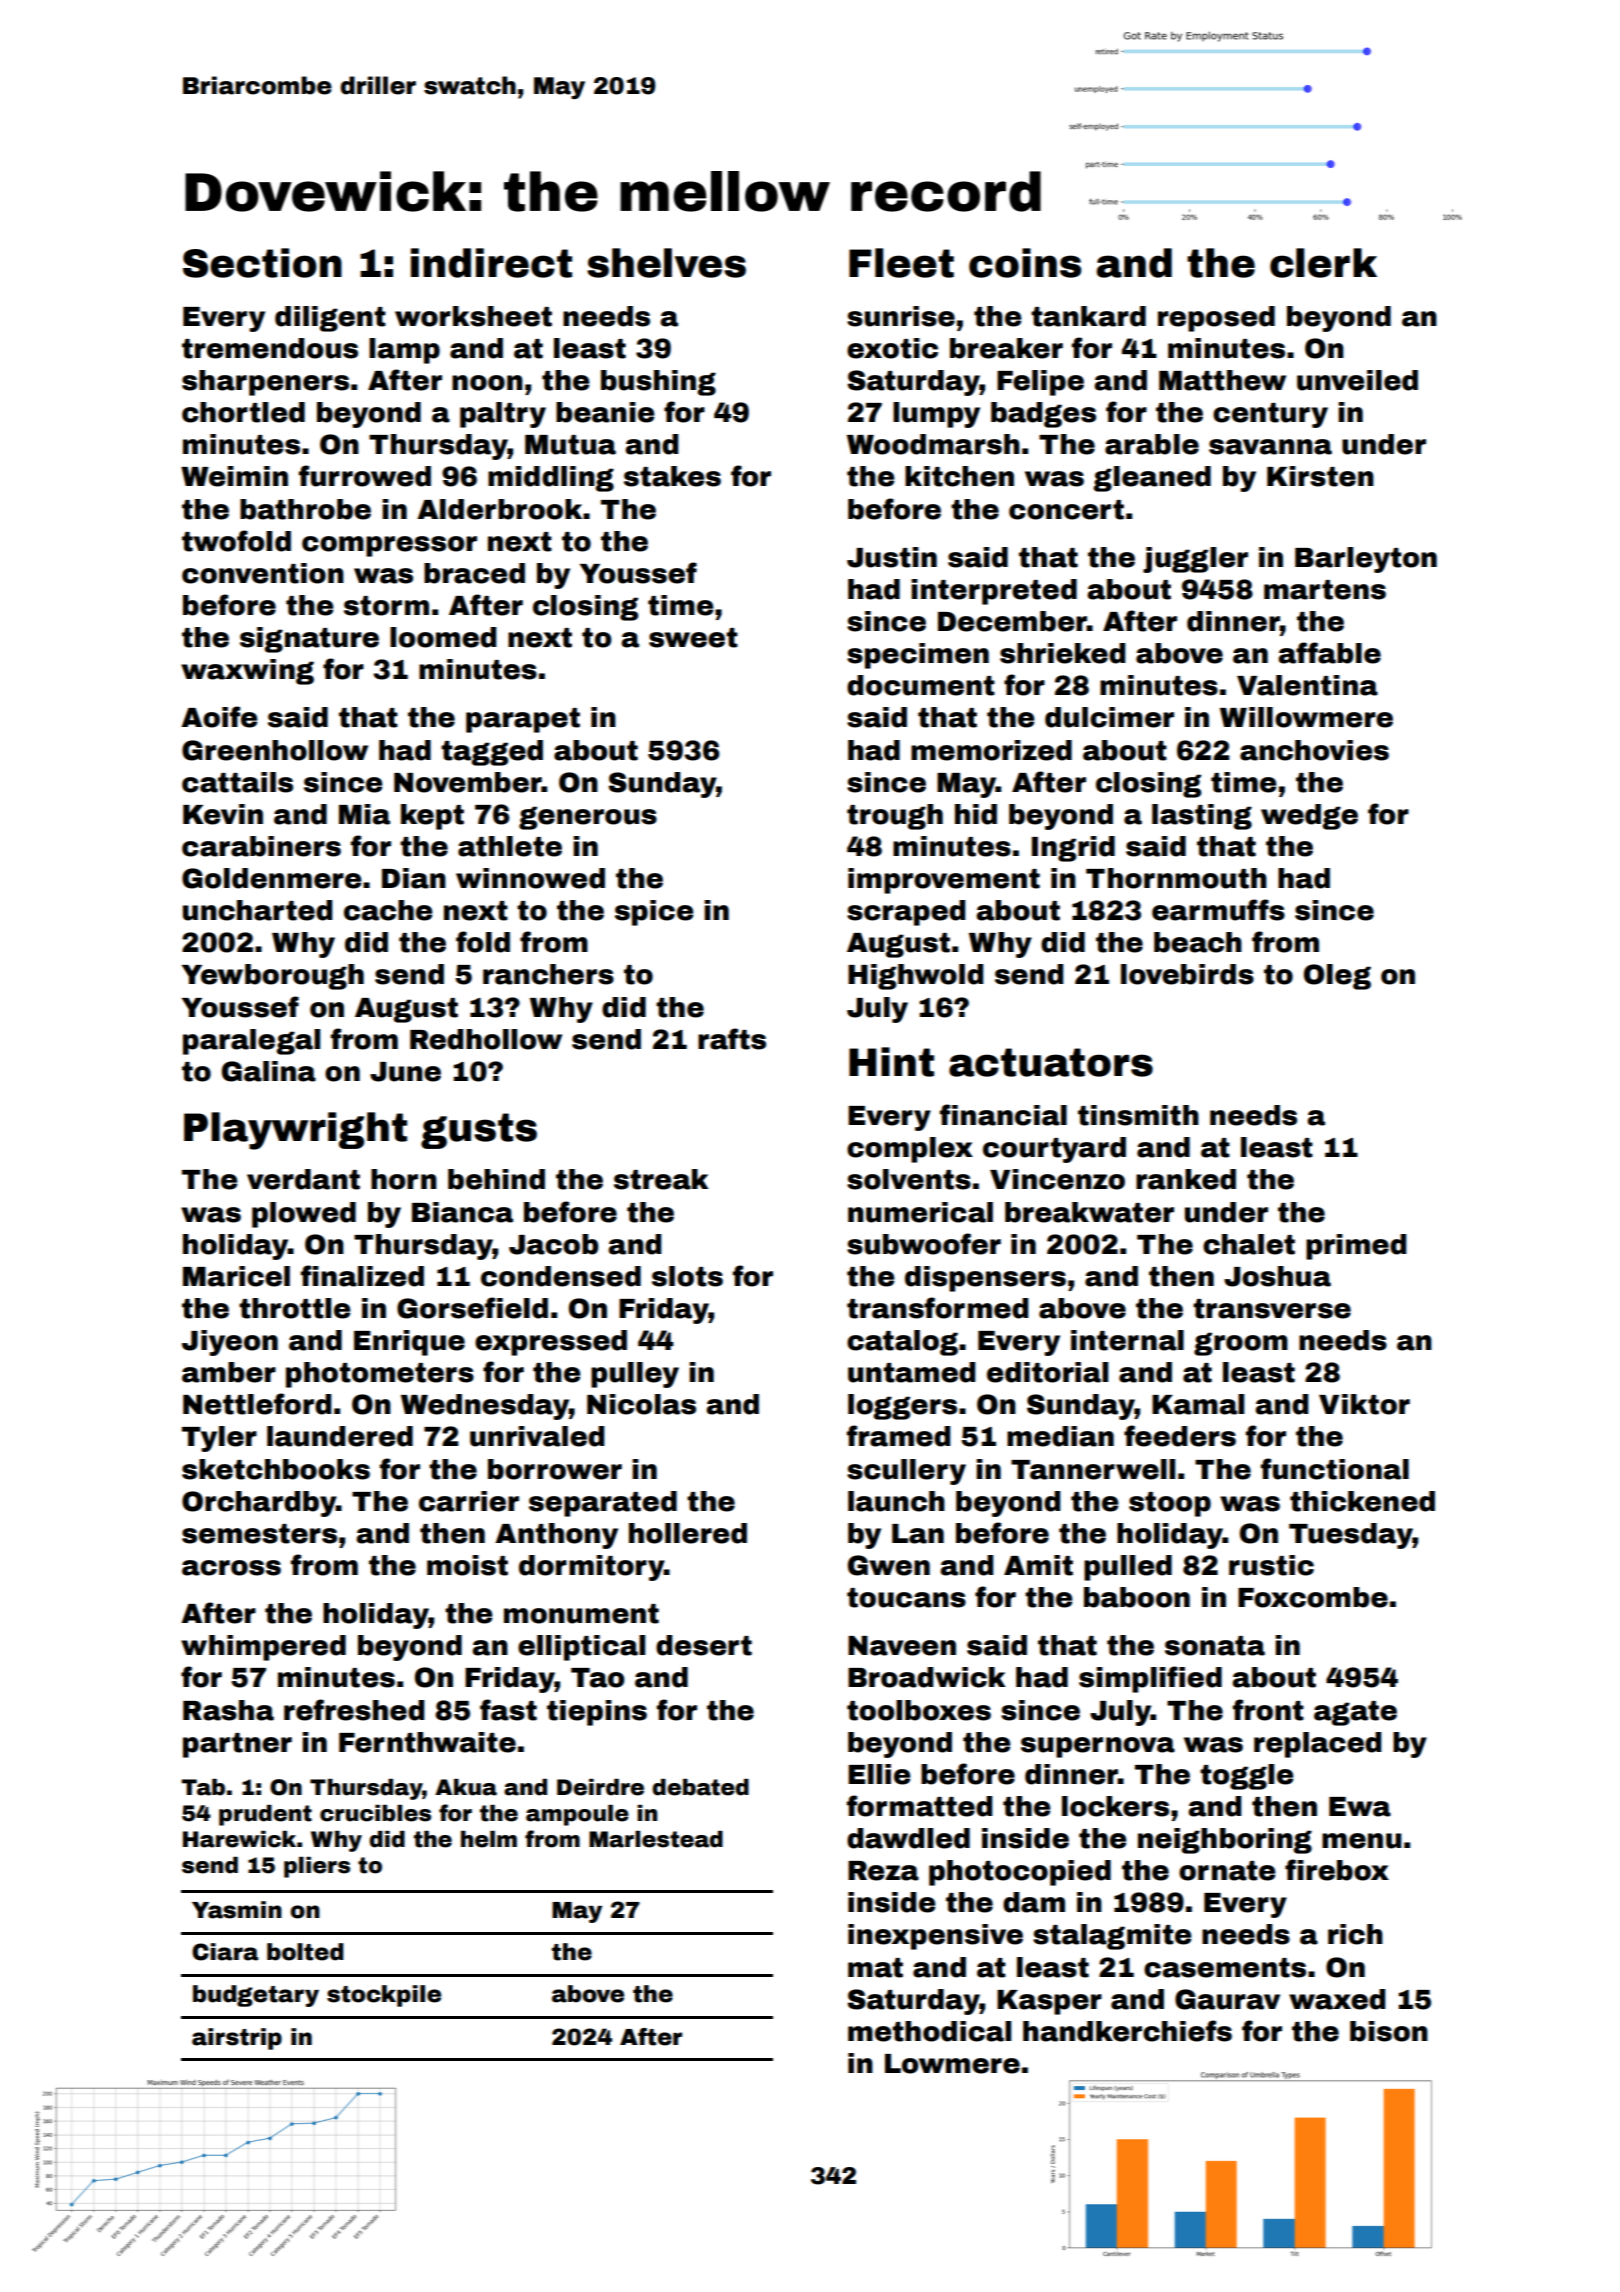 This screenshot has width=1620, height=2292. Describe the element at coordinates (263, 573) in the screenshot. I see `convention` at that location.
